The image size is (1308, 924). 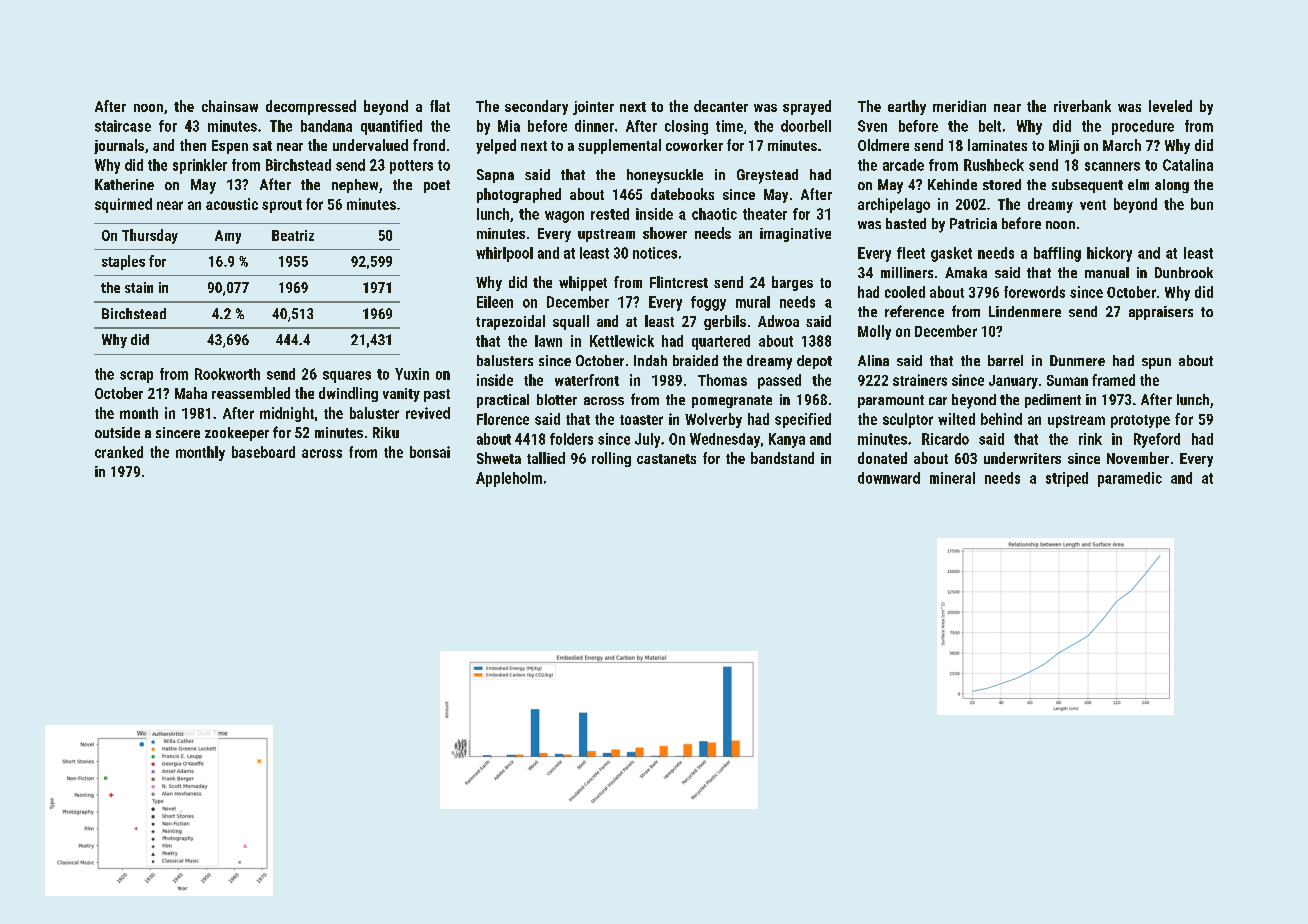 I want to click on baffling, so click(x=1057, y=254).
